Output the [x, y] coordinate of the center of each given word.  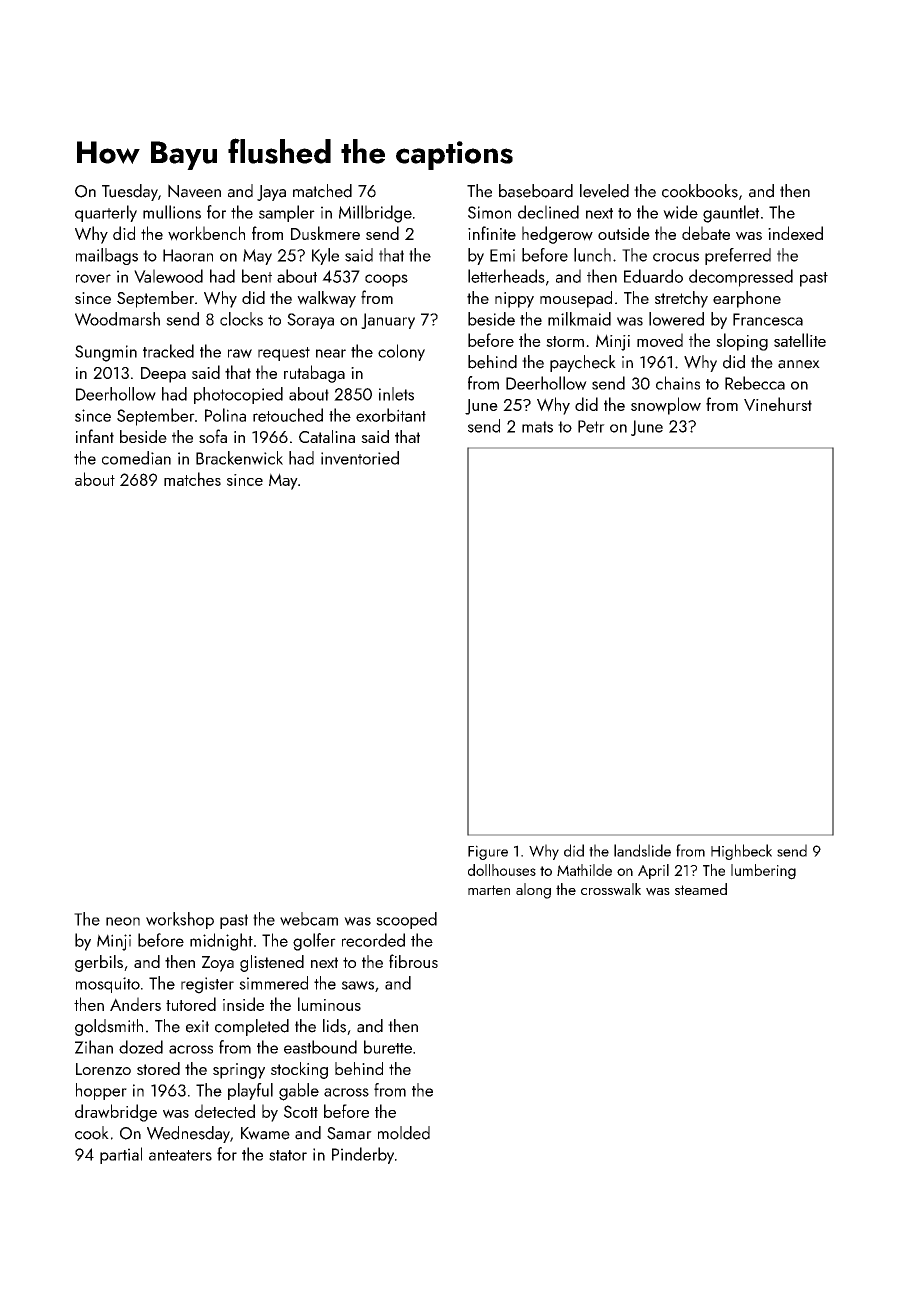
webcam [309, 919]
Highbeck [741, 852]
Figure [488, 852]
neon [123, 921]
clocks [241, 319]
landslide [642, 850]
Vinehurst [778, 404]
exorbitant [391, 415]
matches [192, 479]
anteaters [180, 1155]
